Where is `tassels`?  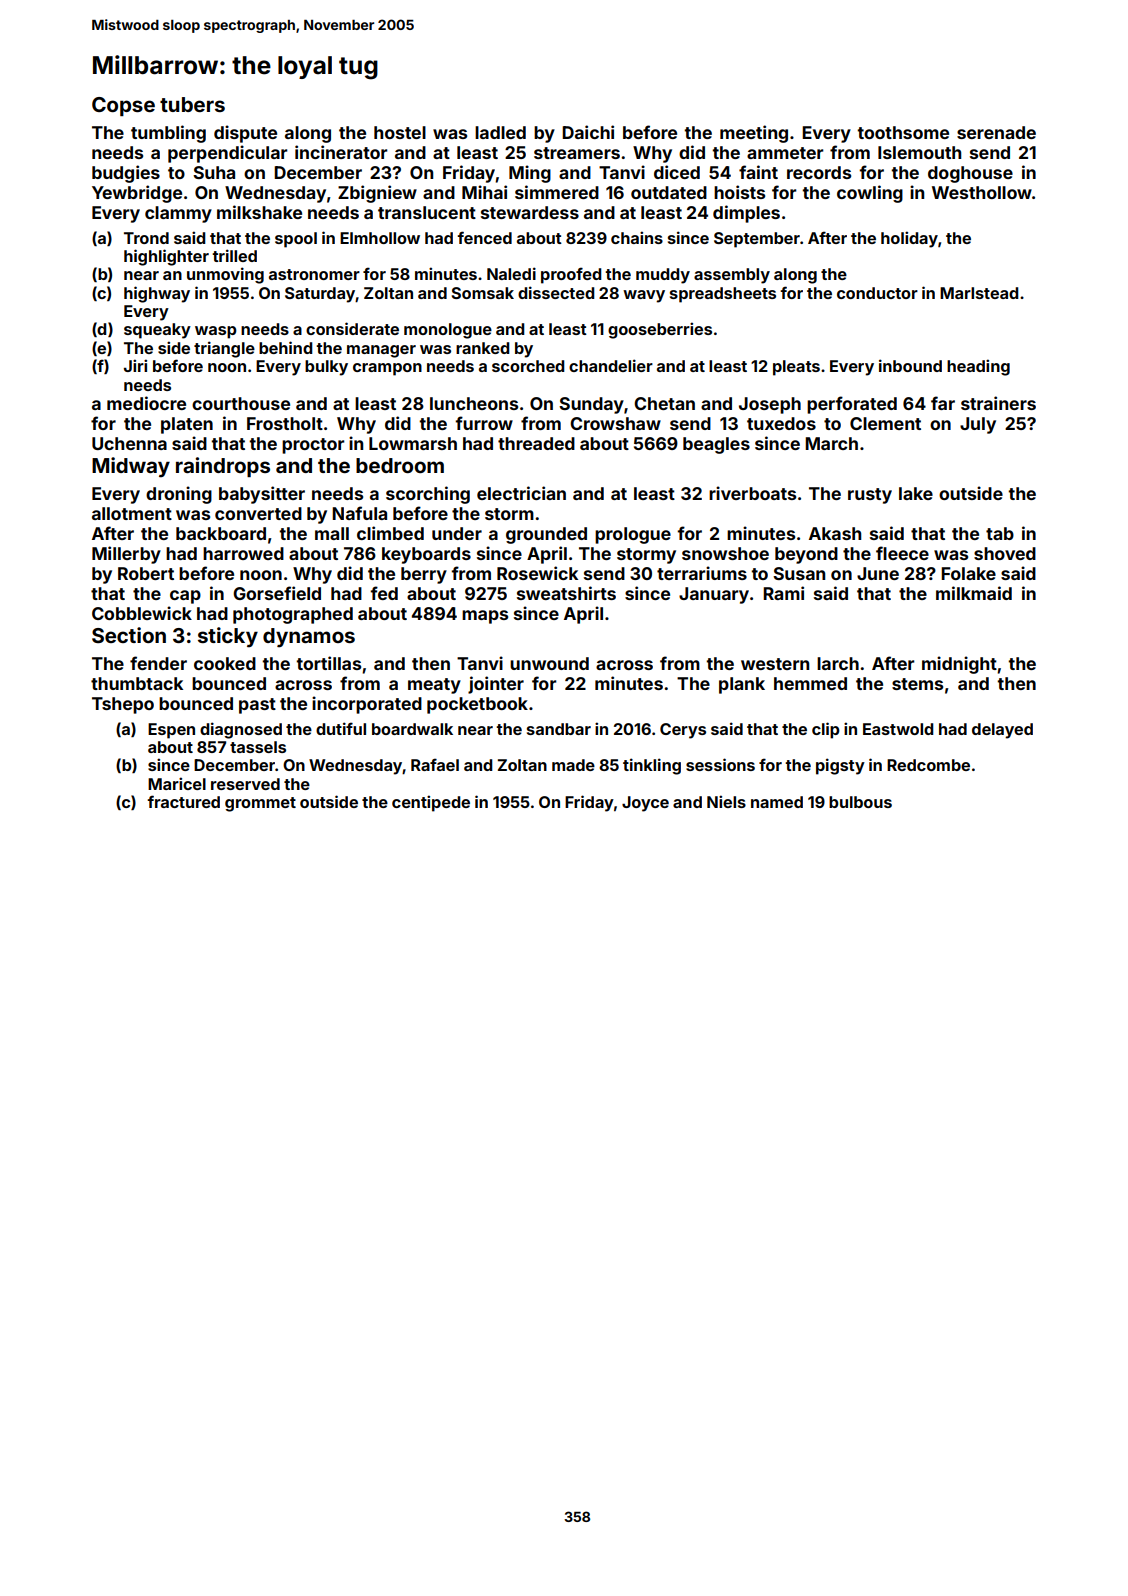
tassels is located at coordinates (258, 747).
